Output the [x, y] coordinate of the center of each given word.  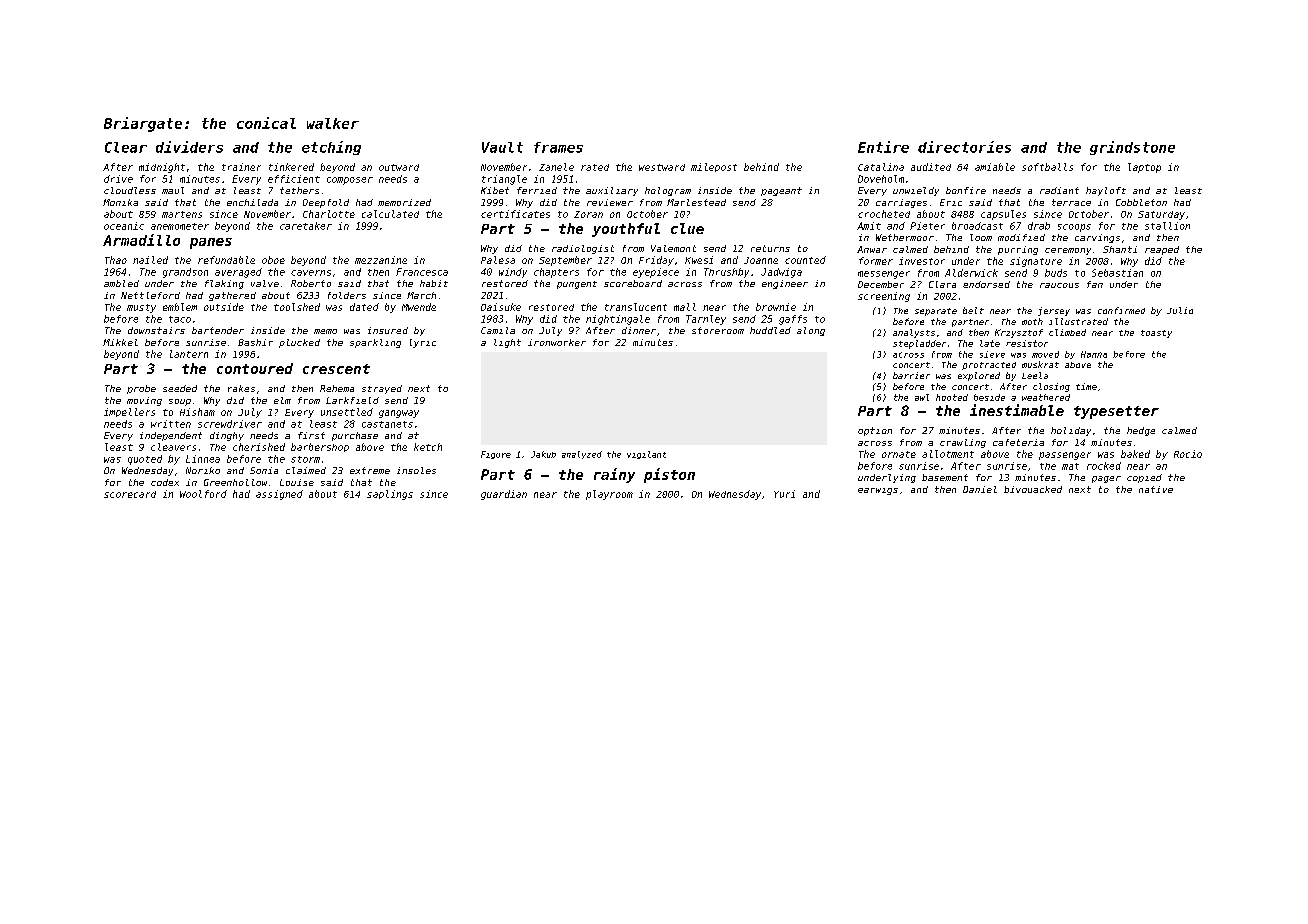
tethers [299, 190]
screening [884, 297]
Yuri [784, 494]
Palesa [498, 260]
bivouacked [1033, 489]
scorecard [130, 494]
